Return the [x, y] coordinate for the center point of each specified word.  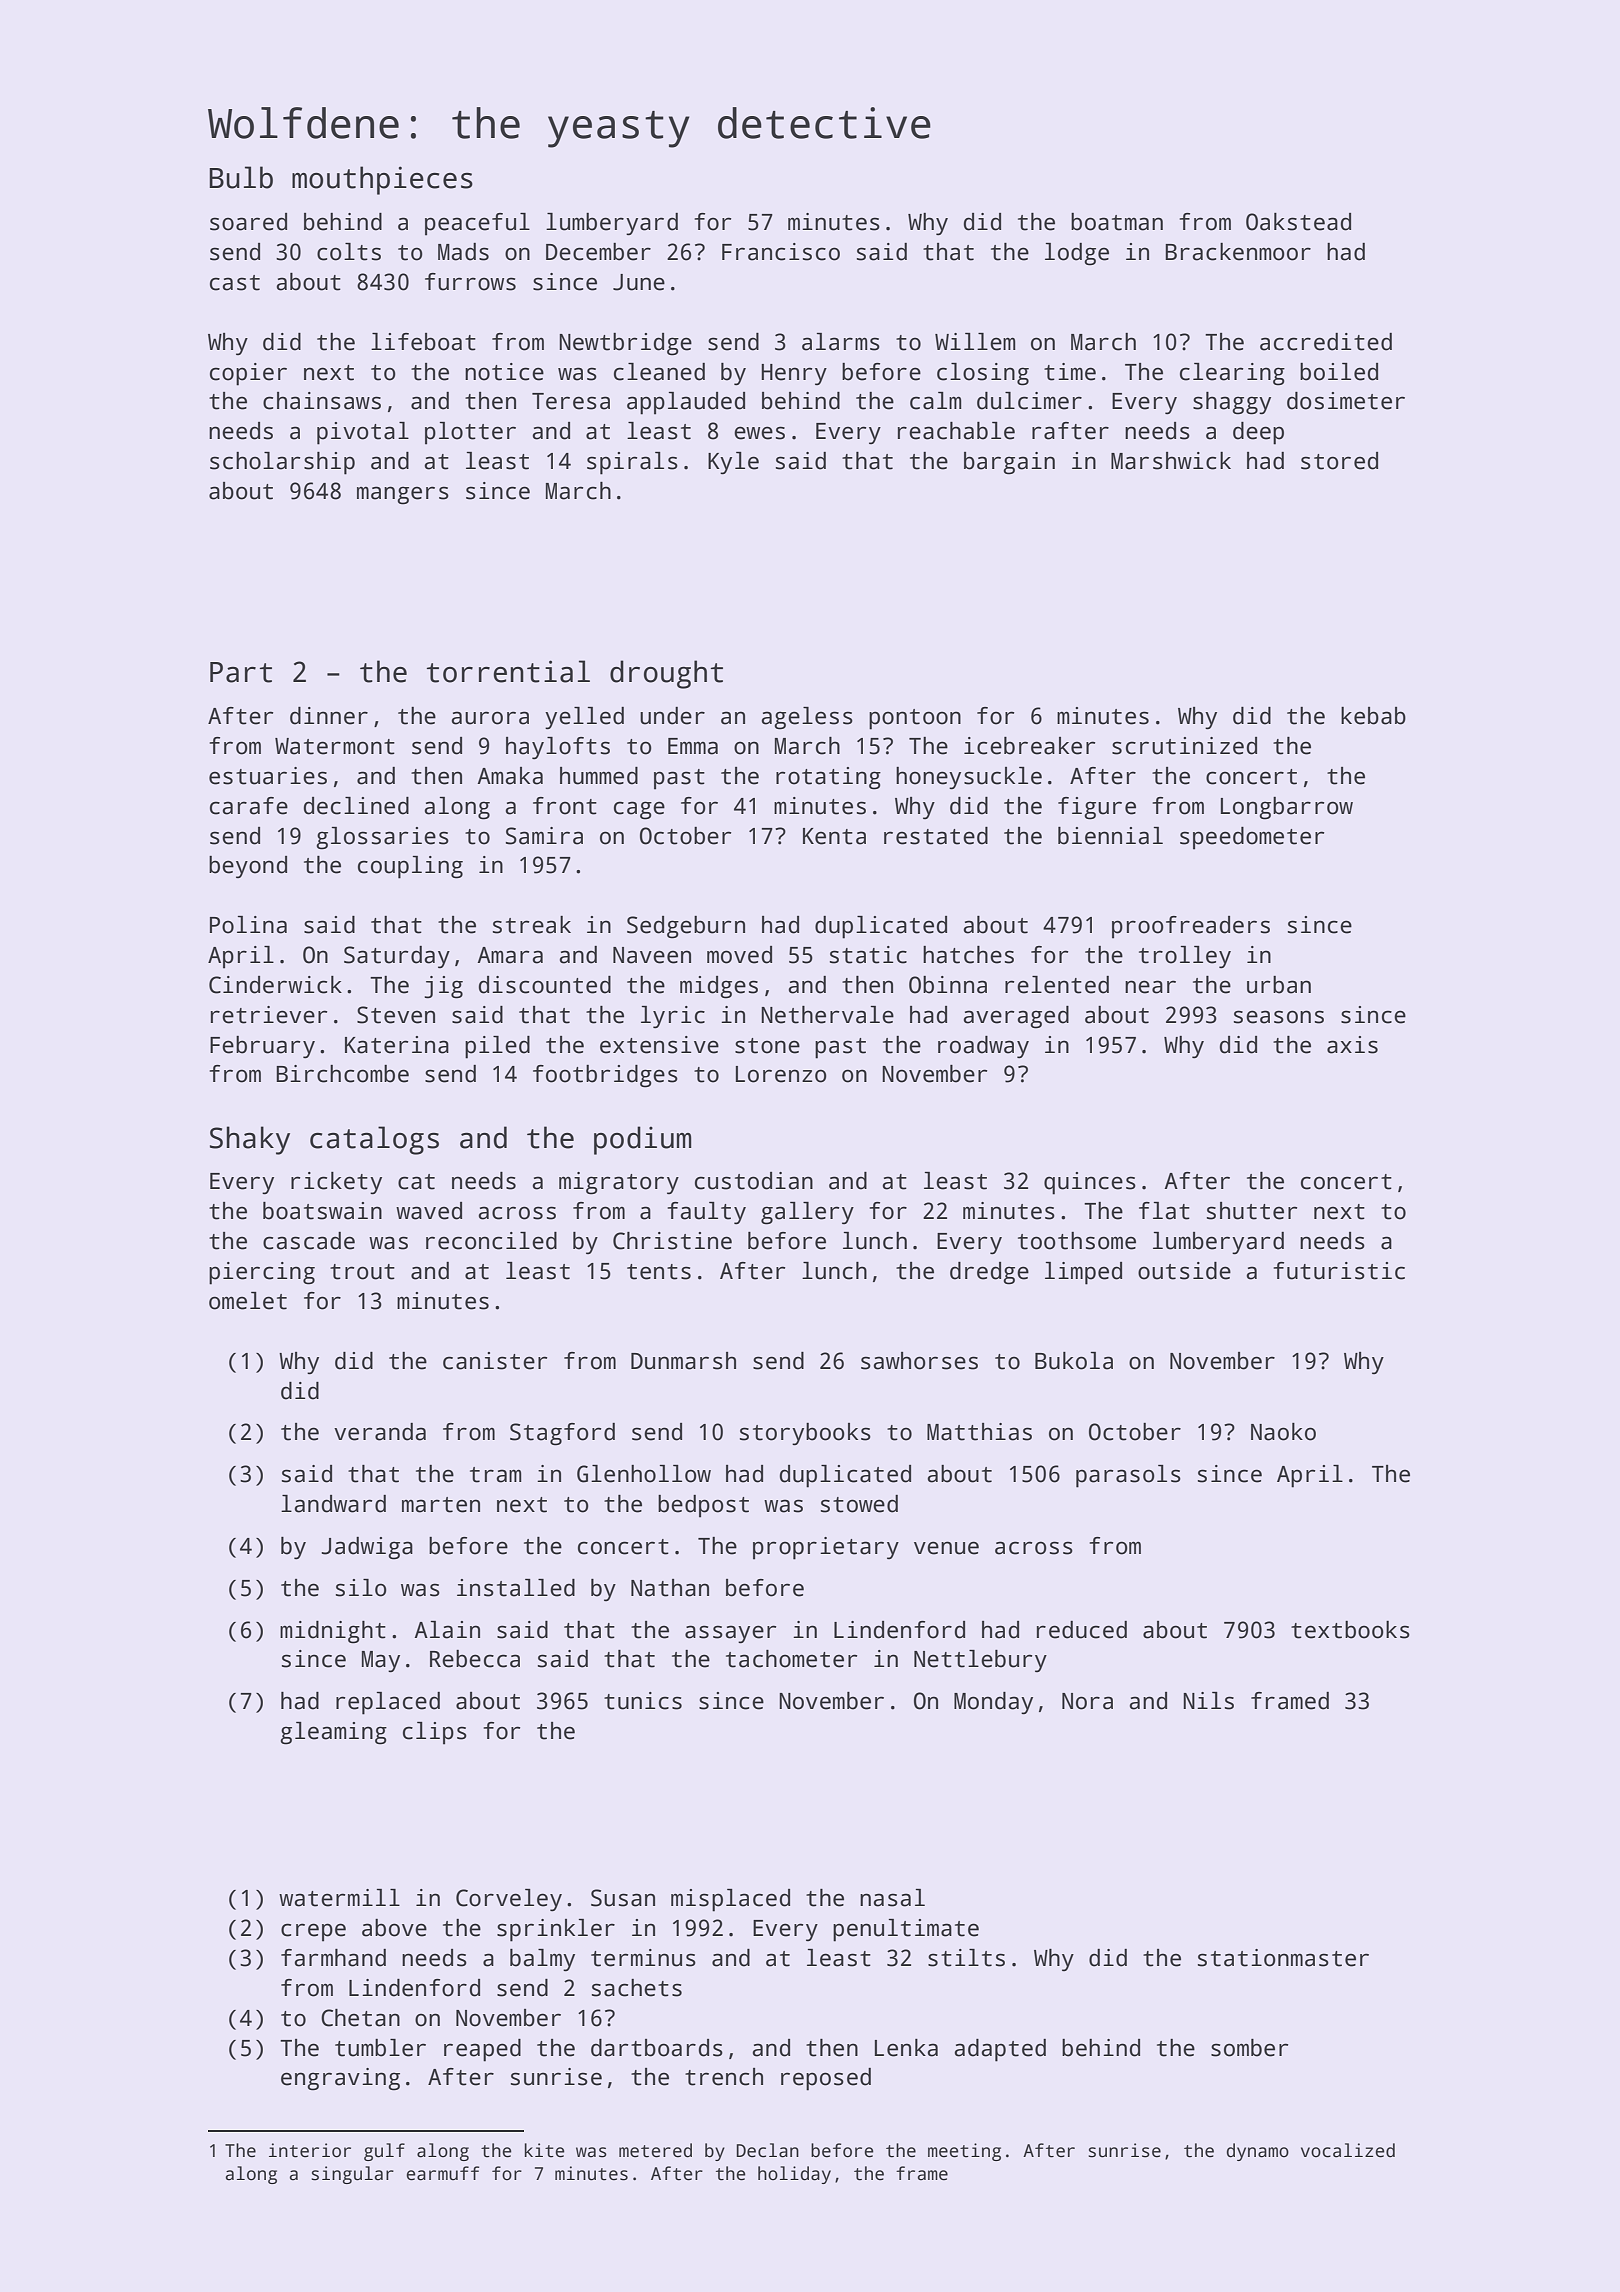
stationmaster [1283, 1958]
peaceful [477, 224]
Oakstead [1298, 222]
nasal [892, 1898]
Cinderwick [275, 985]
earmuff [442, 2173]
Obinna [948, 985]
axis [1352, 1045]
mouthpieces [382, 180]
